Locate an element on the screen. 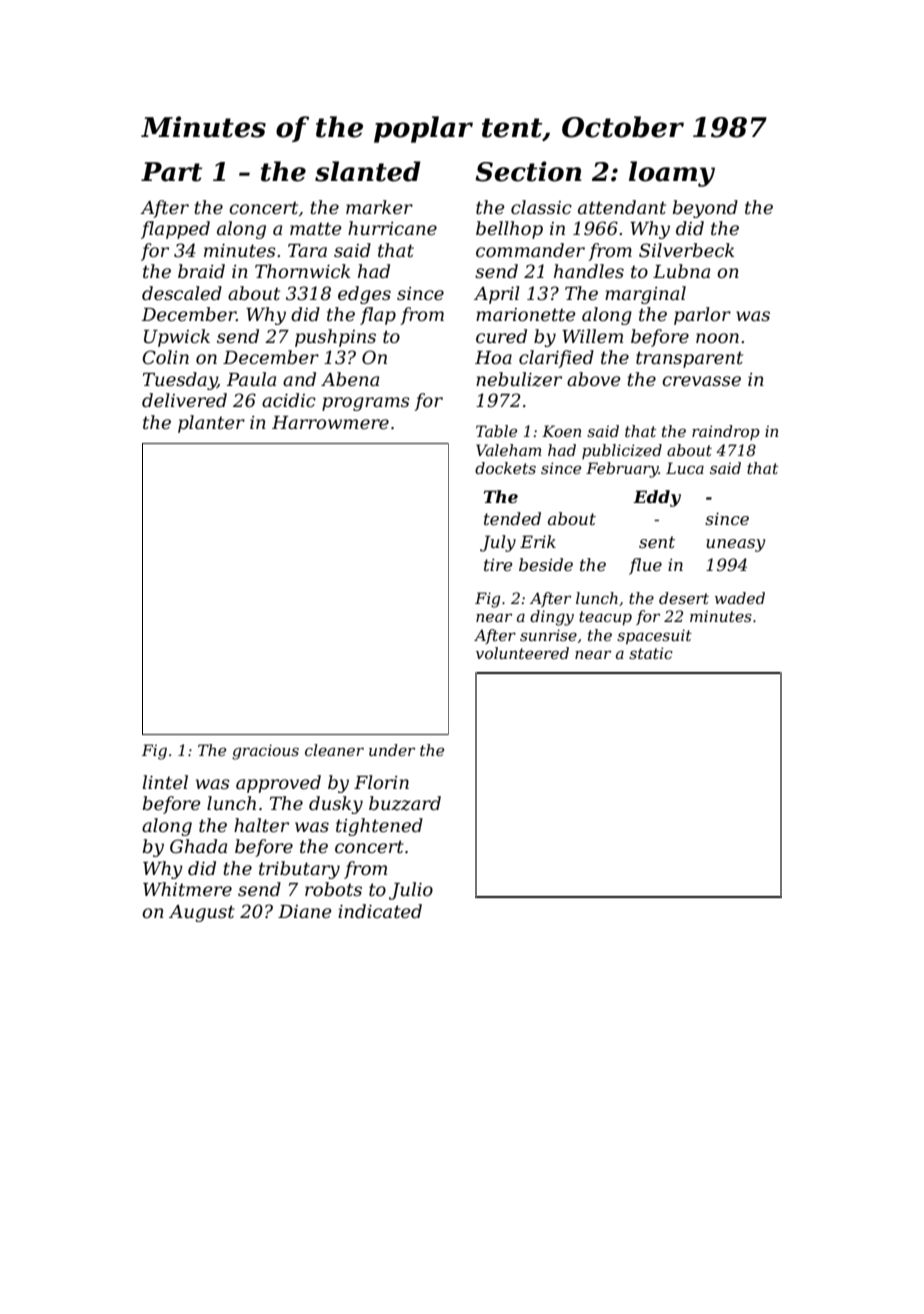  Part is located at coordinates (171, 172).
